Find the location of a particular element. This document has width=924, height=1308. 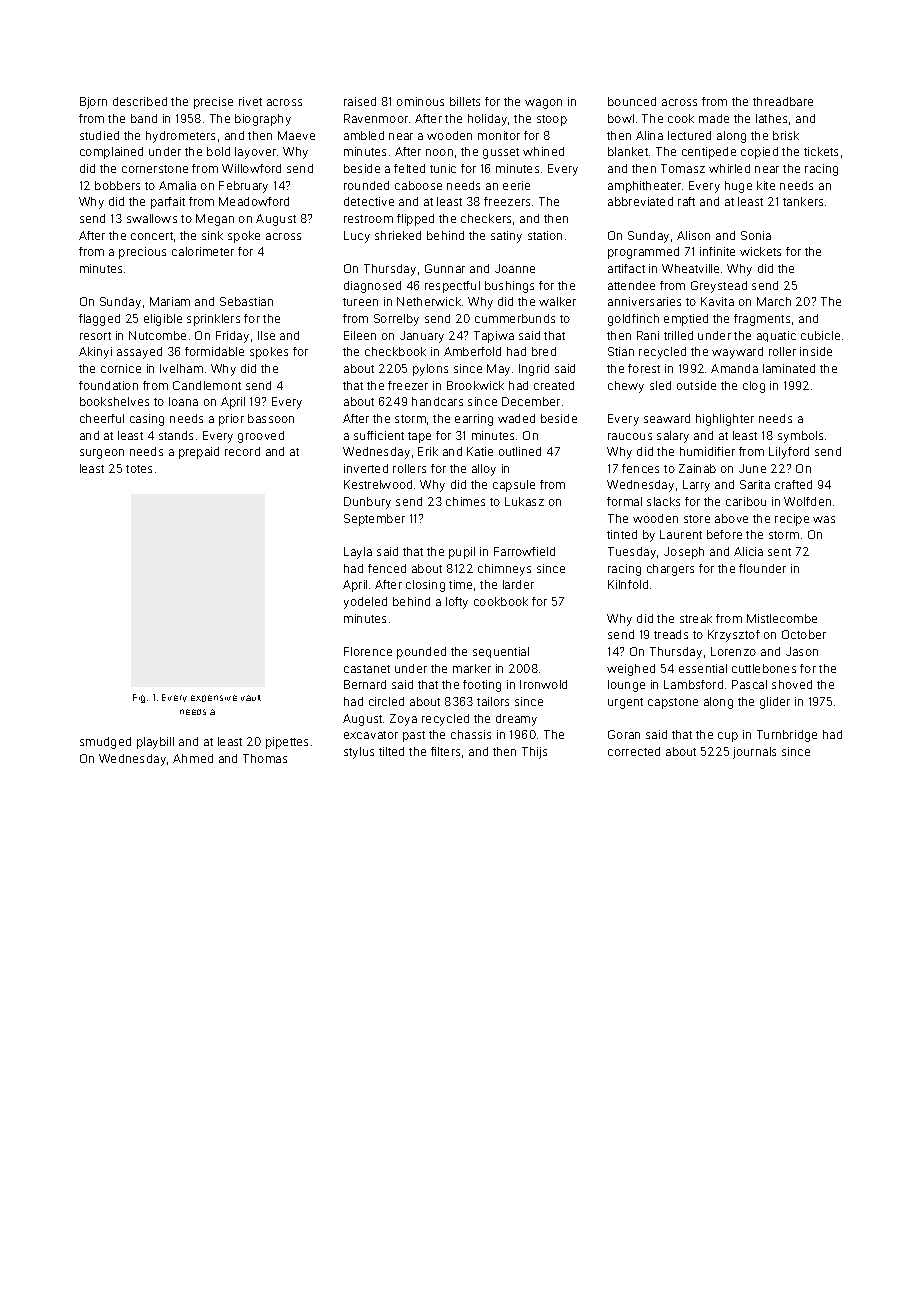

precious is located at coordinates (142, 253).
